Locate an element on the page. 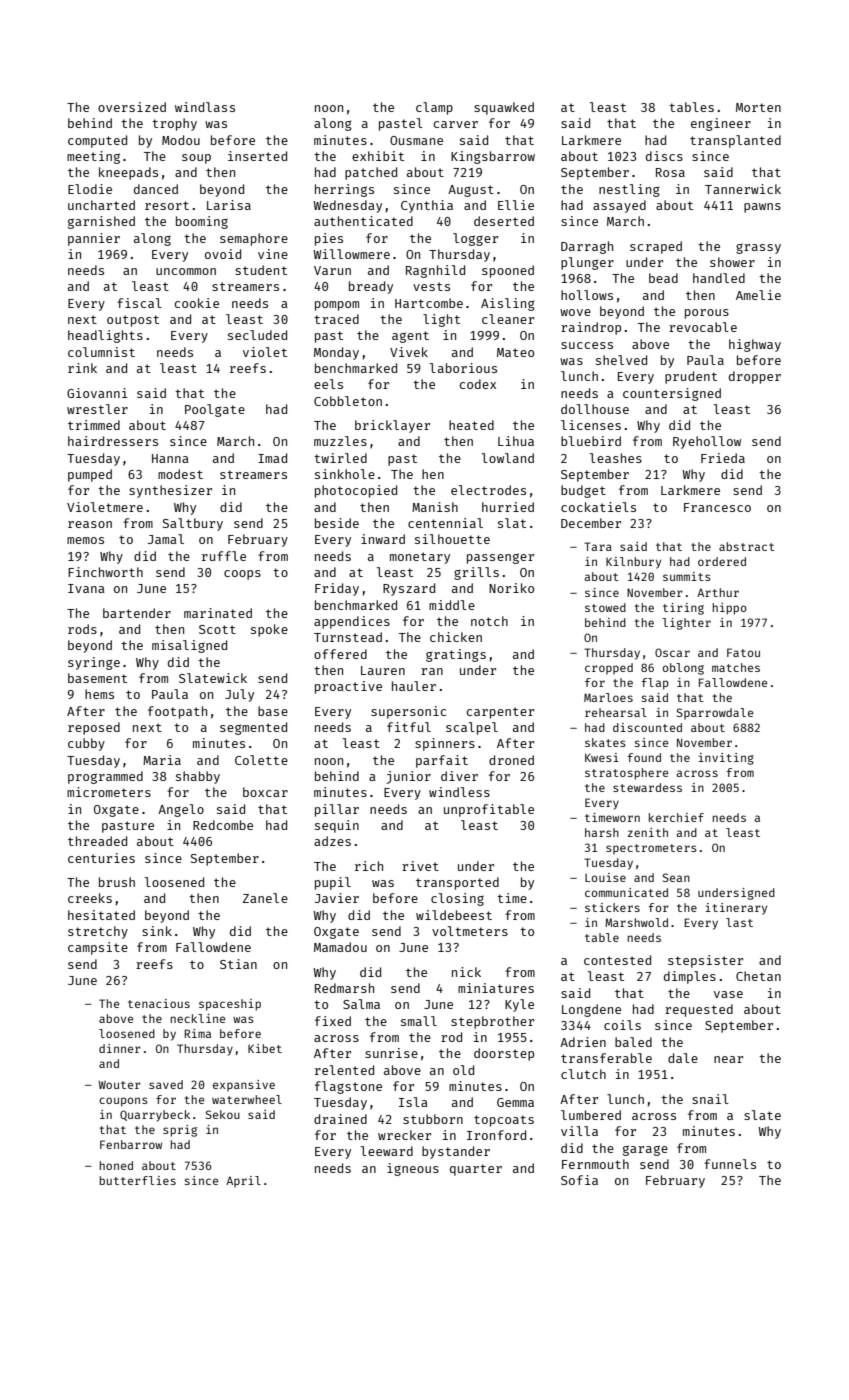 The height and width of the document is (1400, 849). Redmarsh is located at coordinates (344, 988).
